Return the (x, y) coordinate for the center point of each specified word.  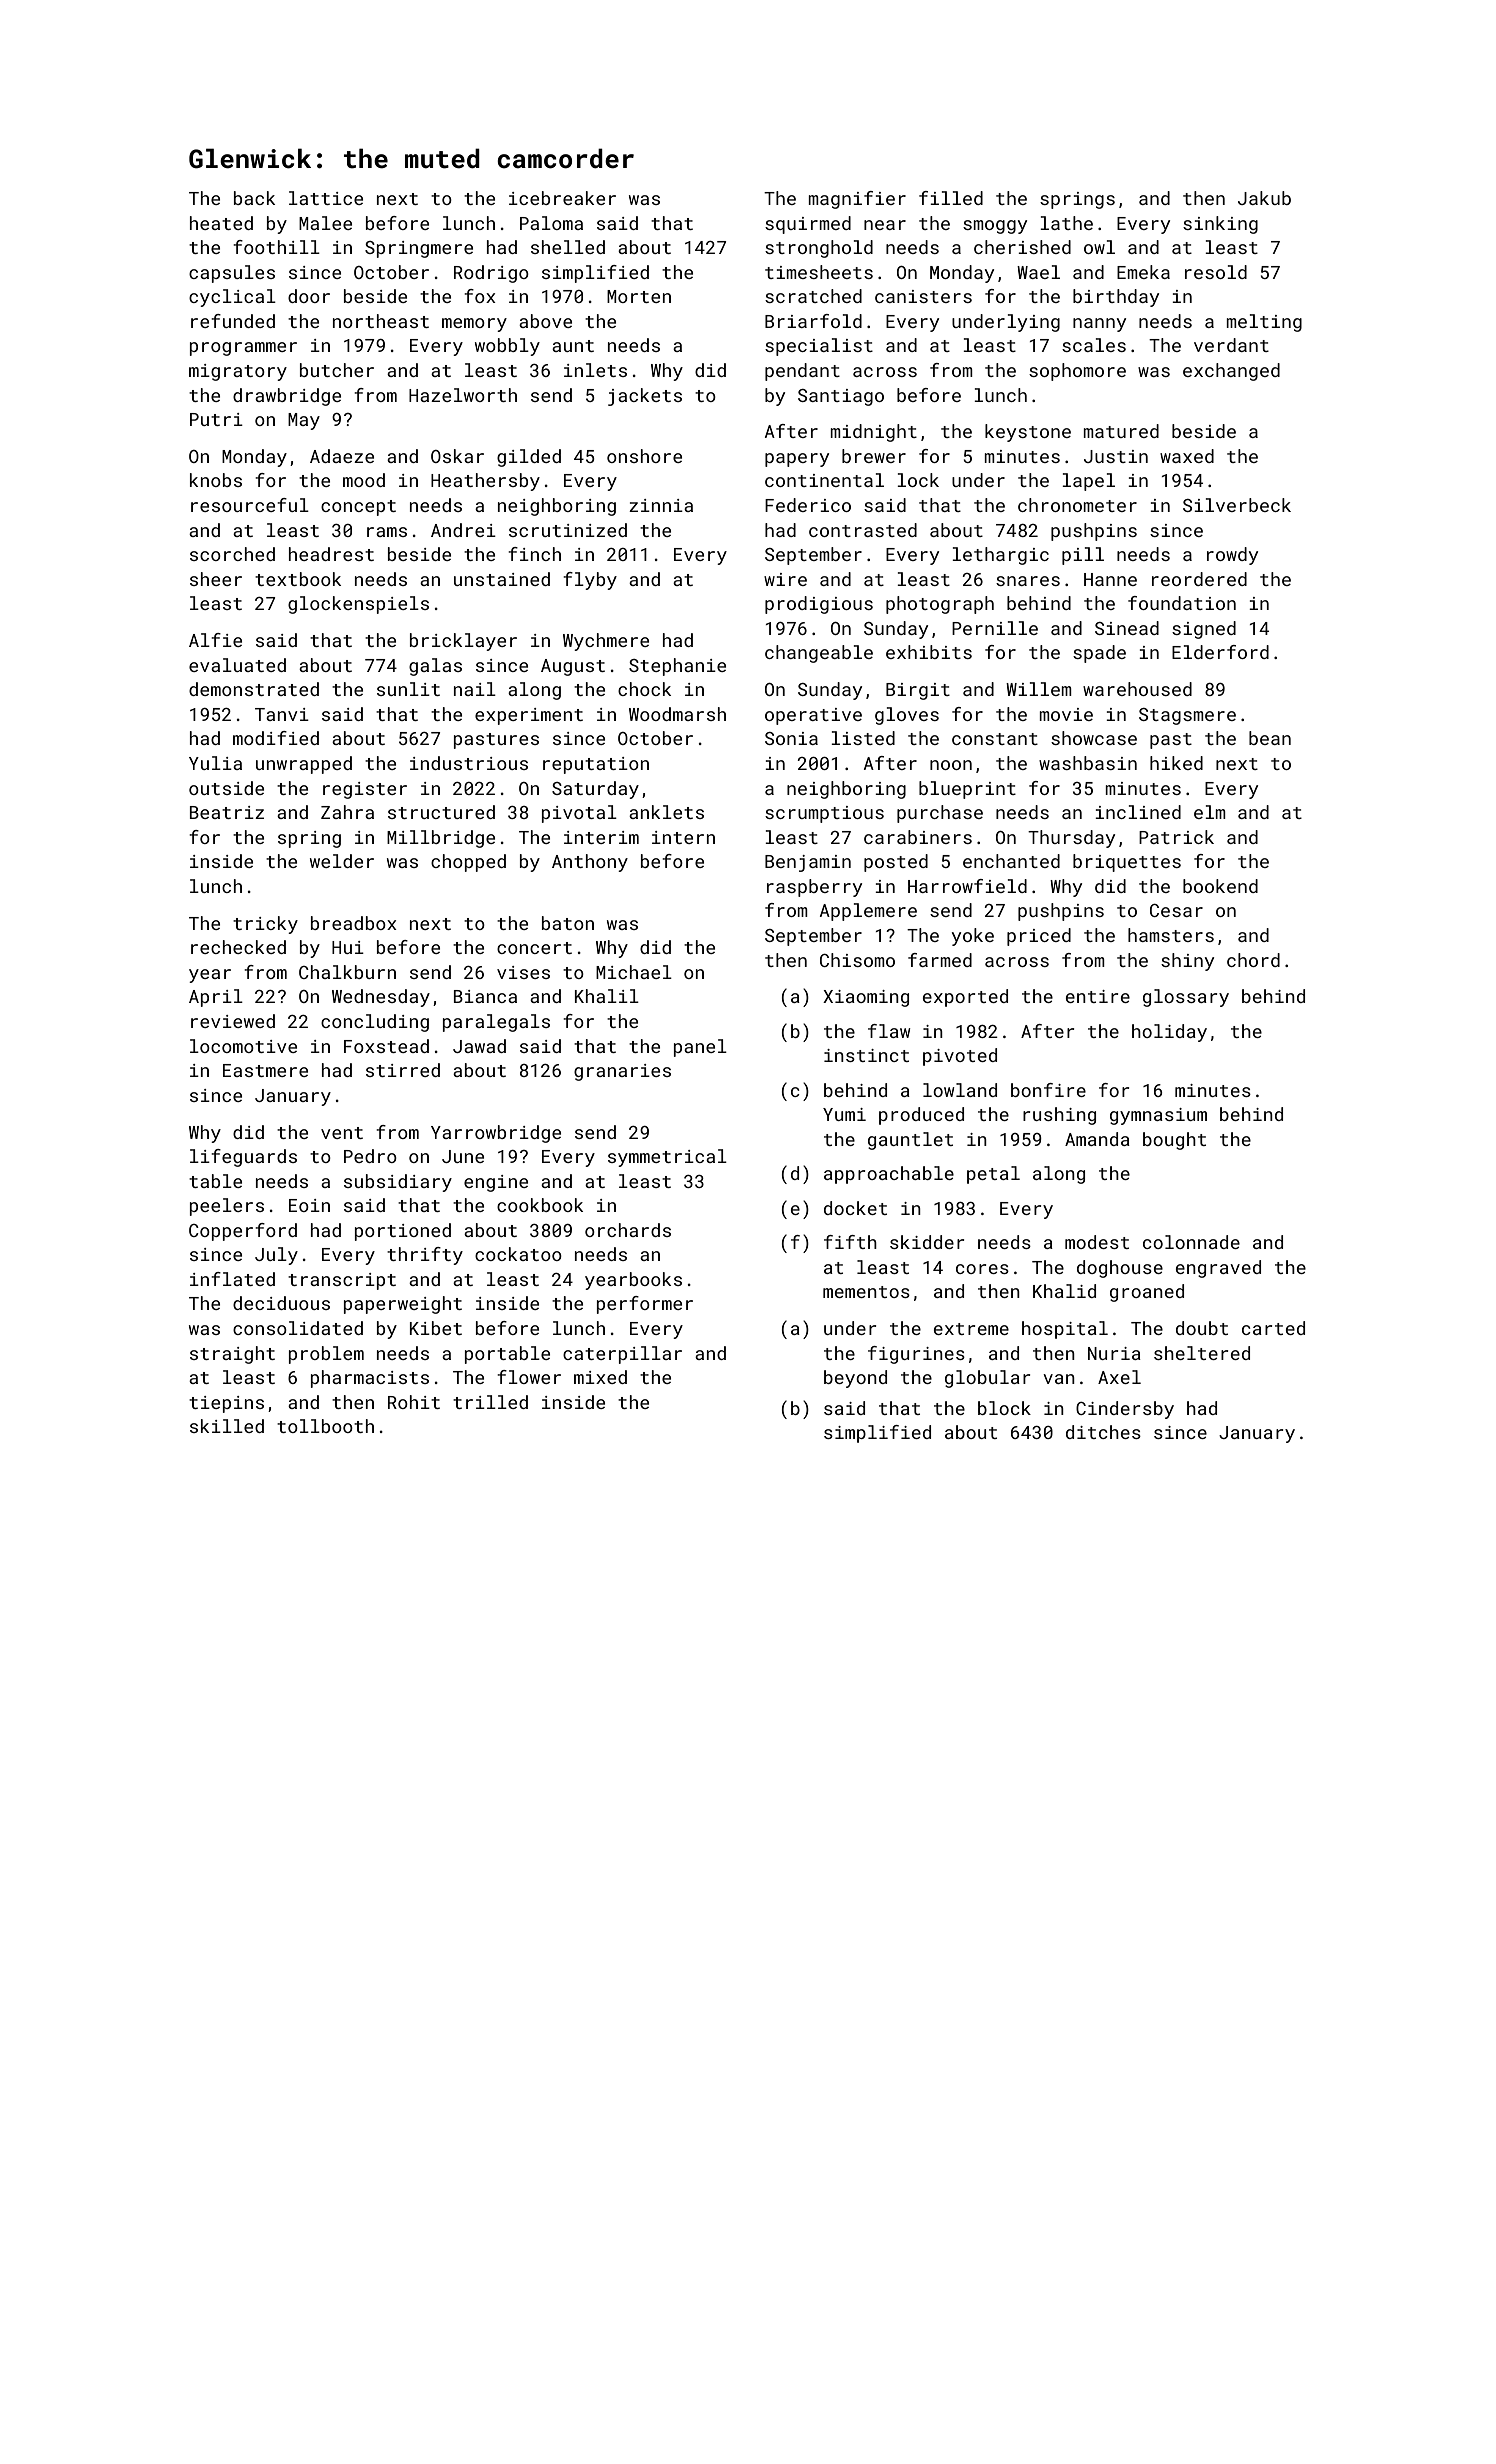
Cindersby (1125, 1410)
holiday (1169, 1033)
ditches (1103, 1432)
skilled (227, 1426)
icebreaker (562, 198)
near (885, 225)
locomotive (243, 1046)
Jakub (1264, 198)
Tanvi (282, 714)
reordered (1199, 579)
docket (855, 1208)
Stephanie (677, 667)
